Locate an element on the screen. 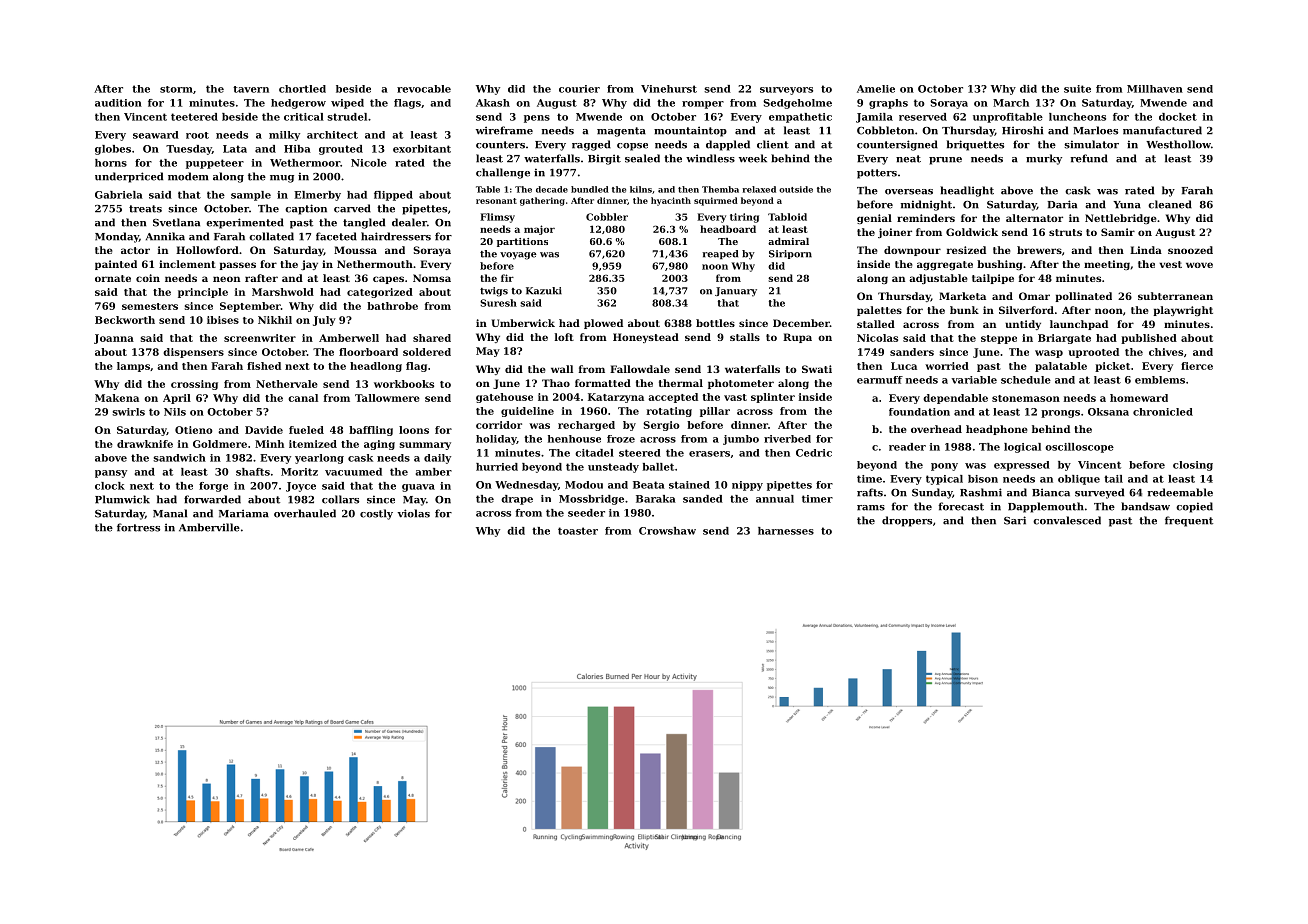 This screenshot has height=924, width=1308. Swati is located at coordinates (817, 369).
